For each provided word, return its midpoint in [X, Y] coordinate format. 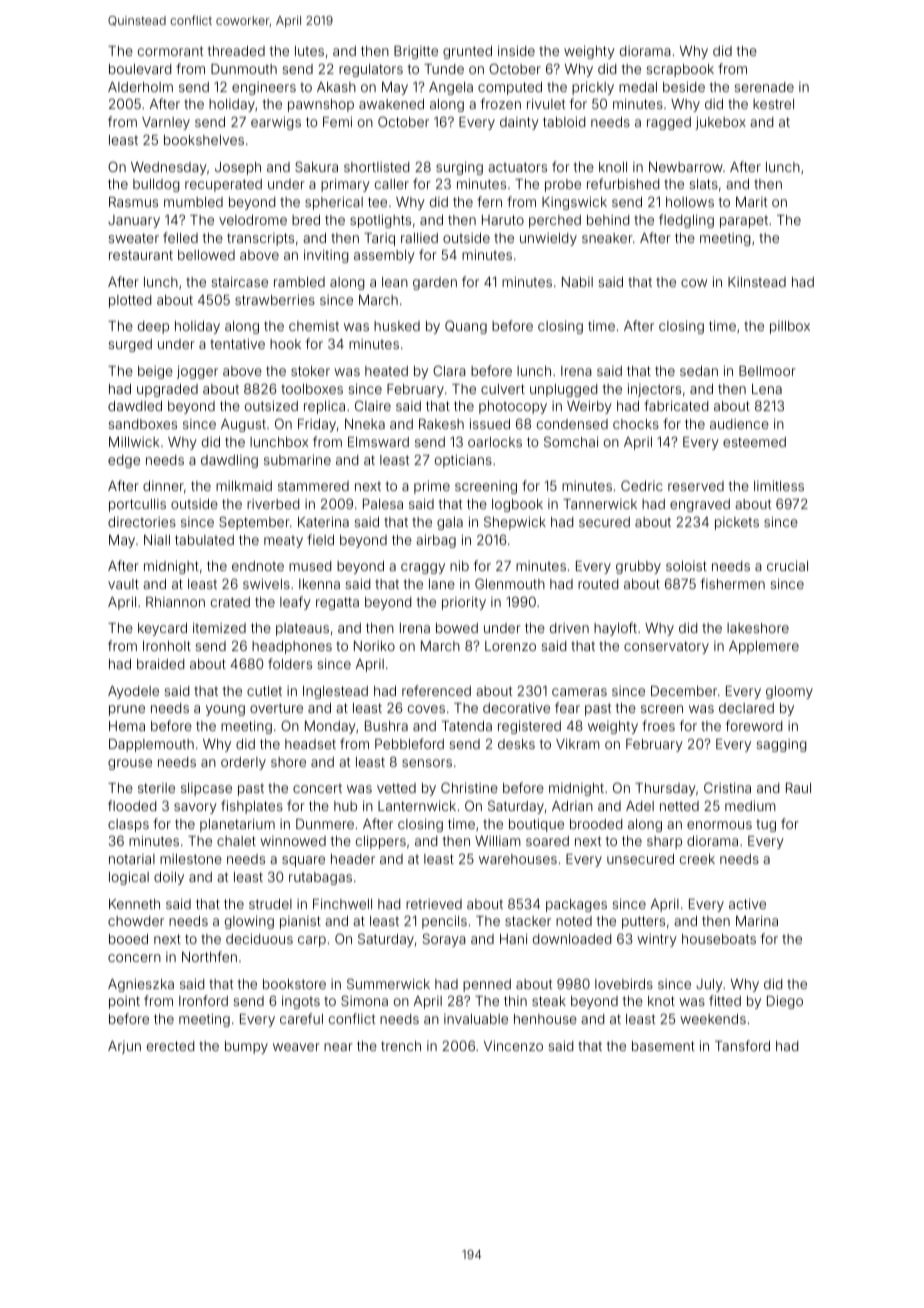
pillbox [790, 327]
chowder [136, 921]
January [134, 221]
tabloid [564, 121]
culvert [503, 389]
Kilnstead [757, 282]
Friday [317, 425]
